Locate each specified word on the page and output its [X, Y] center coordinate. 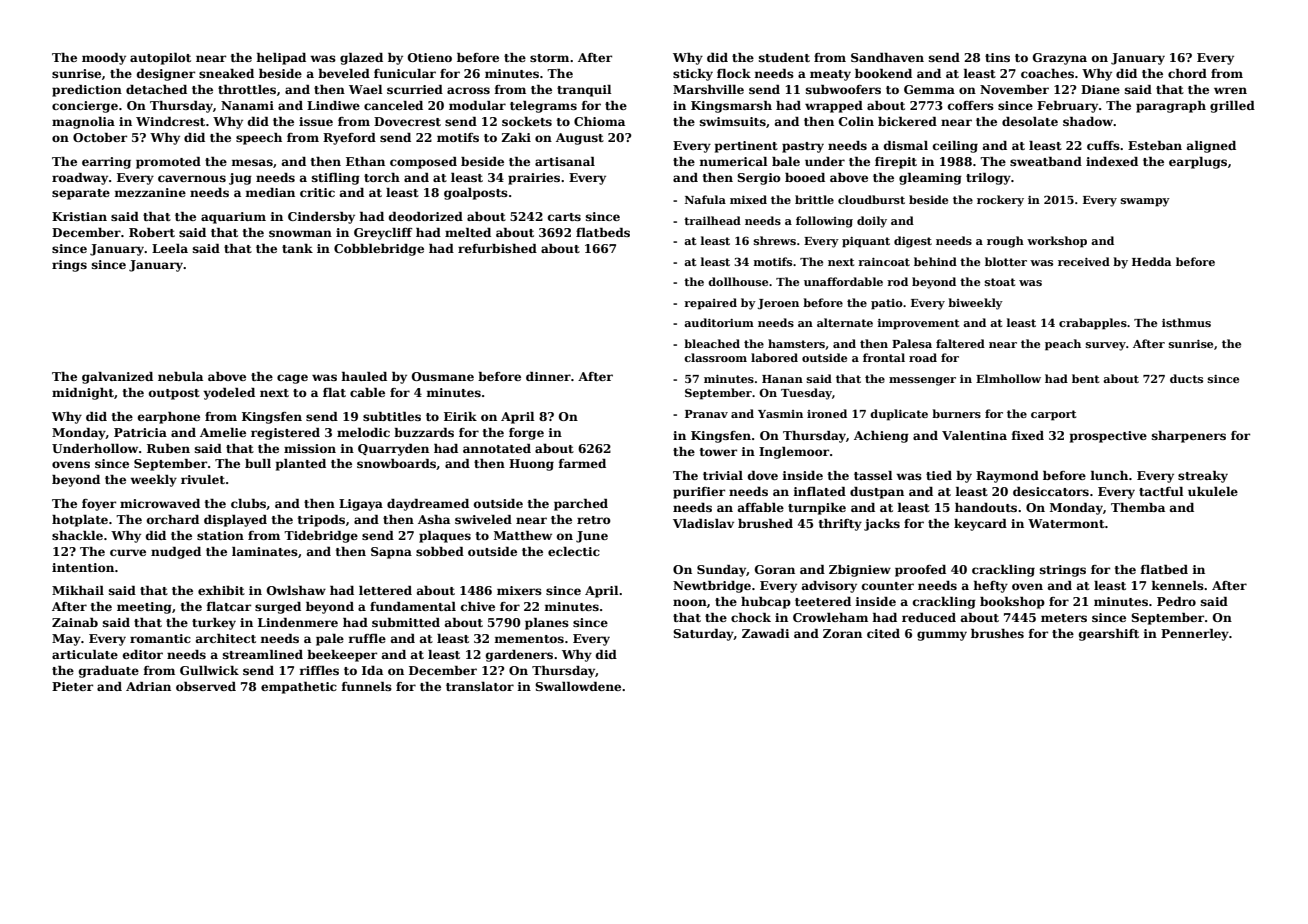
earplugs [1198, 163]
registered [285, 434]
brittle [814, 199]
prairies [534, 179]
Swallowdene [578, 686]
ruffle [367, 638]
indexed [1112, 161]
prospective [1108, 437]
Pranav [706, 414]
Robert [152, 232]
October [100, 137]
